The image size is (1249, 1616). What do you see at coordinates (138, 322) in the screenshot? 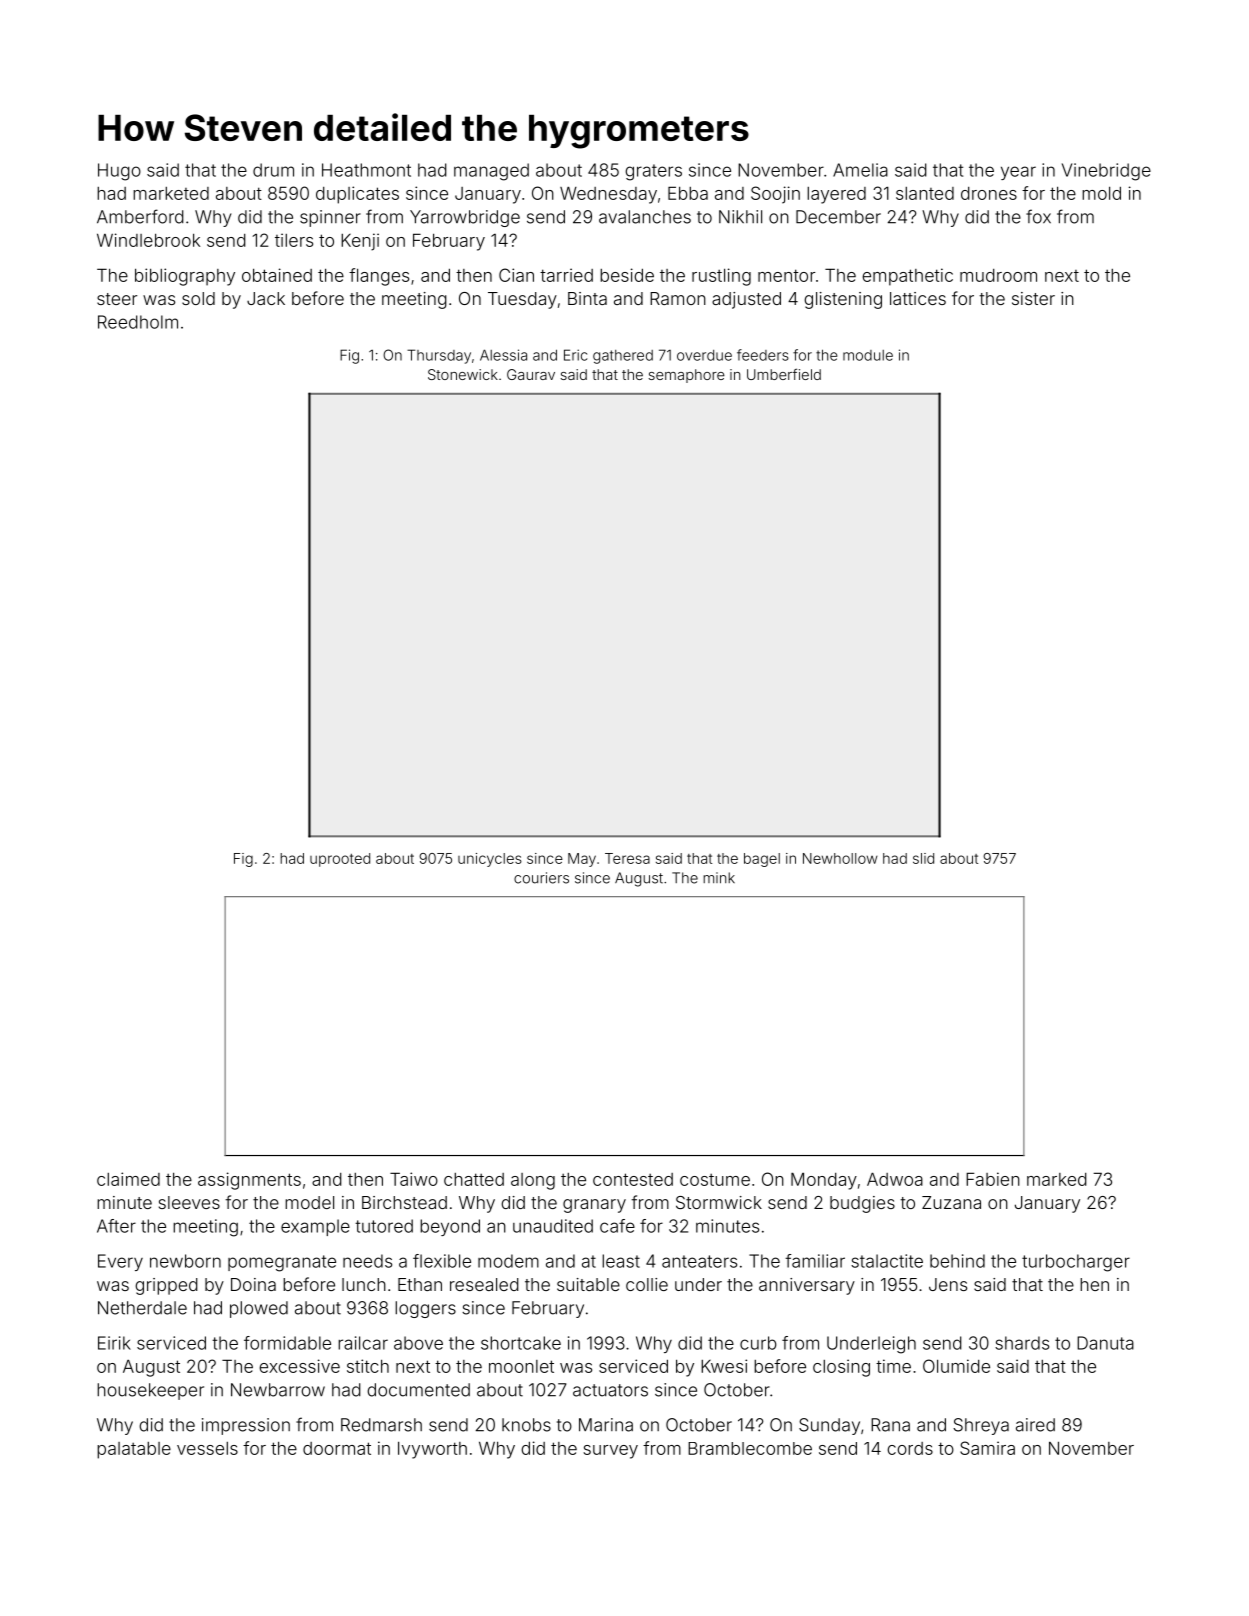
I see `Reedholm` at bounding box center [138, 322].
